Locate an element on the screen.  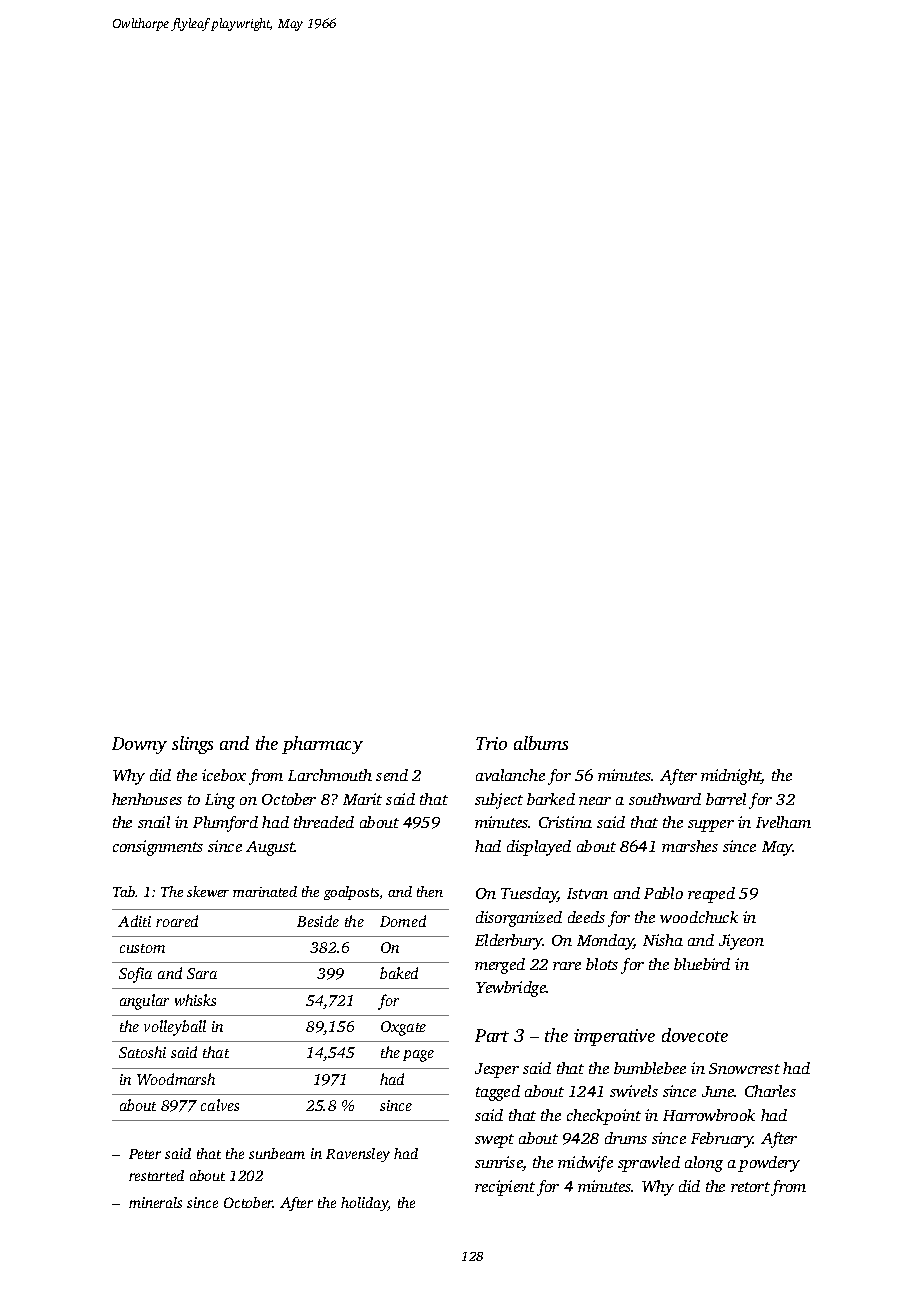
February is located at coordinates (722, 1140).
